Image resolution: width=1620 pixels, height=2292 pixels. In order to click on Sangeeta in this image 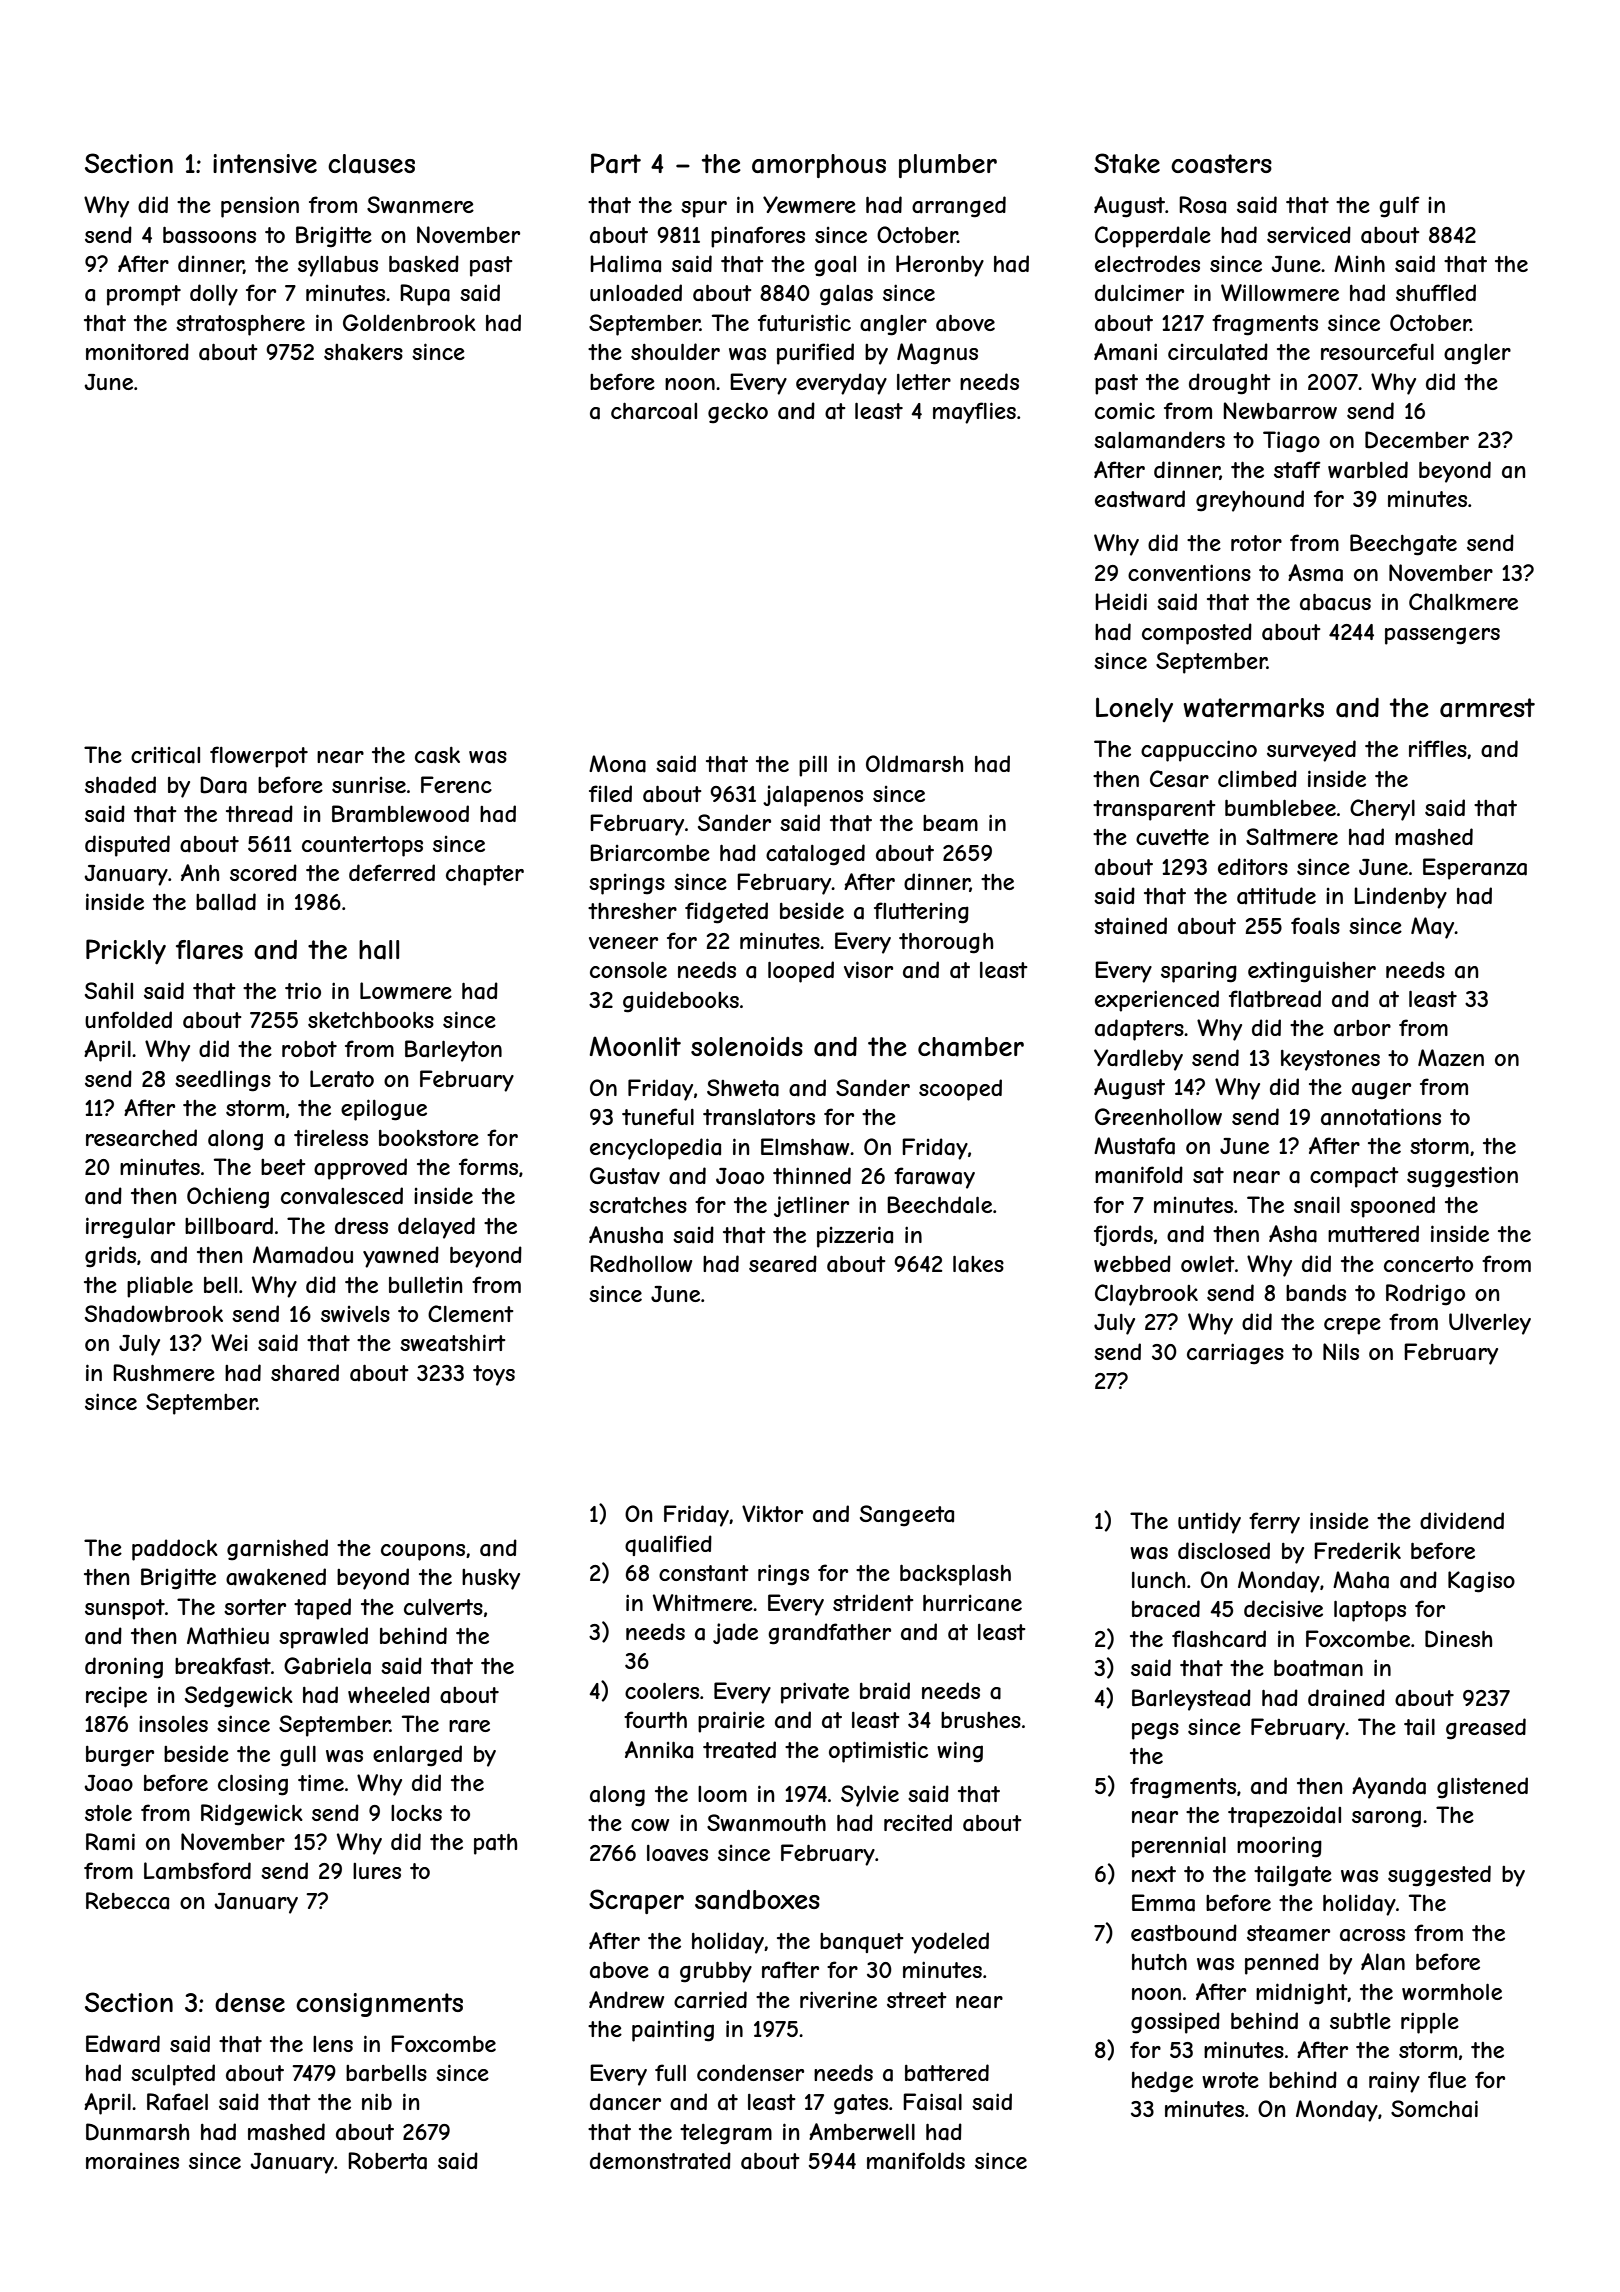, I will do `click(907, 1516)`.
